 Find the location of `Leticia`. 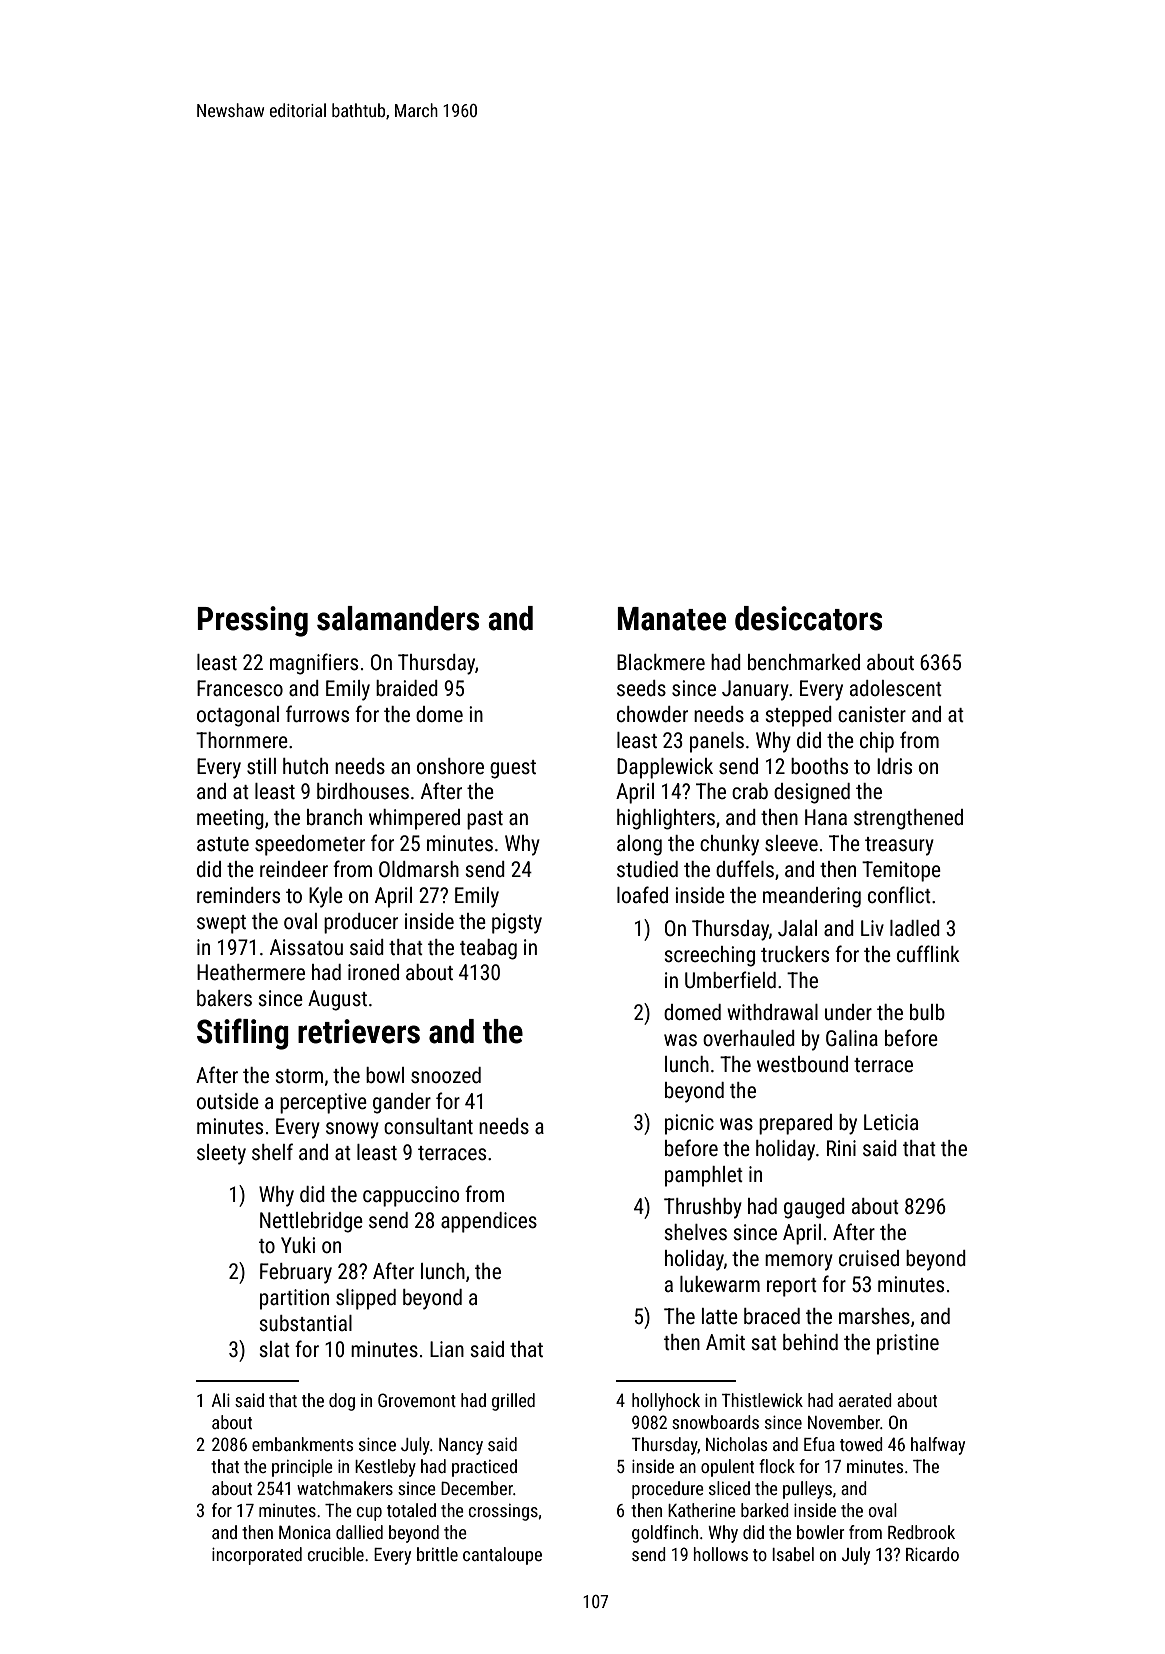

Leticia is located at coordinates (891, 1122).
